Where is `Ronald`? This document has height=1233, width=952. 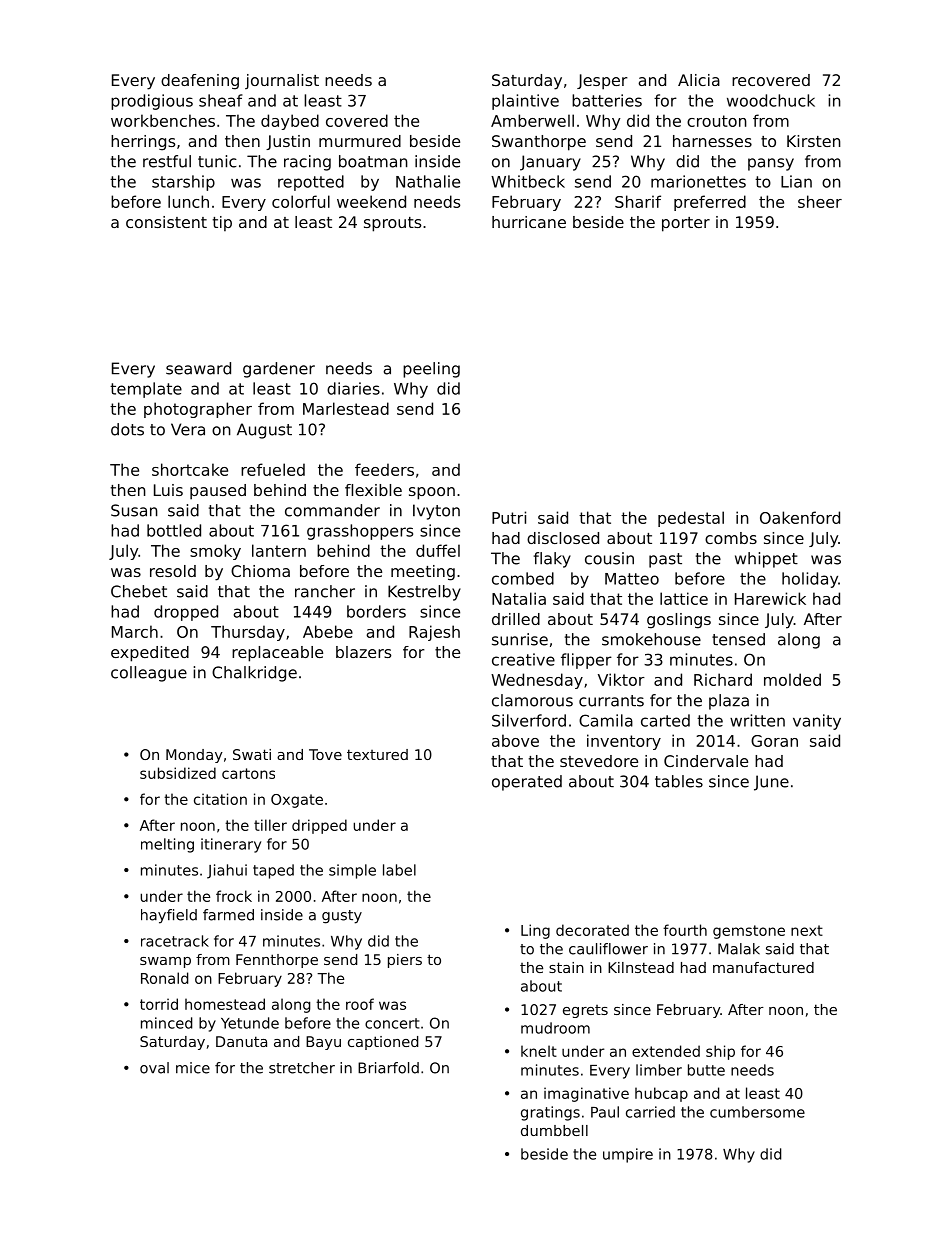 Ronald is located at coordinates (164, 978).
